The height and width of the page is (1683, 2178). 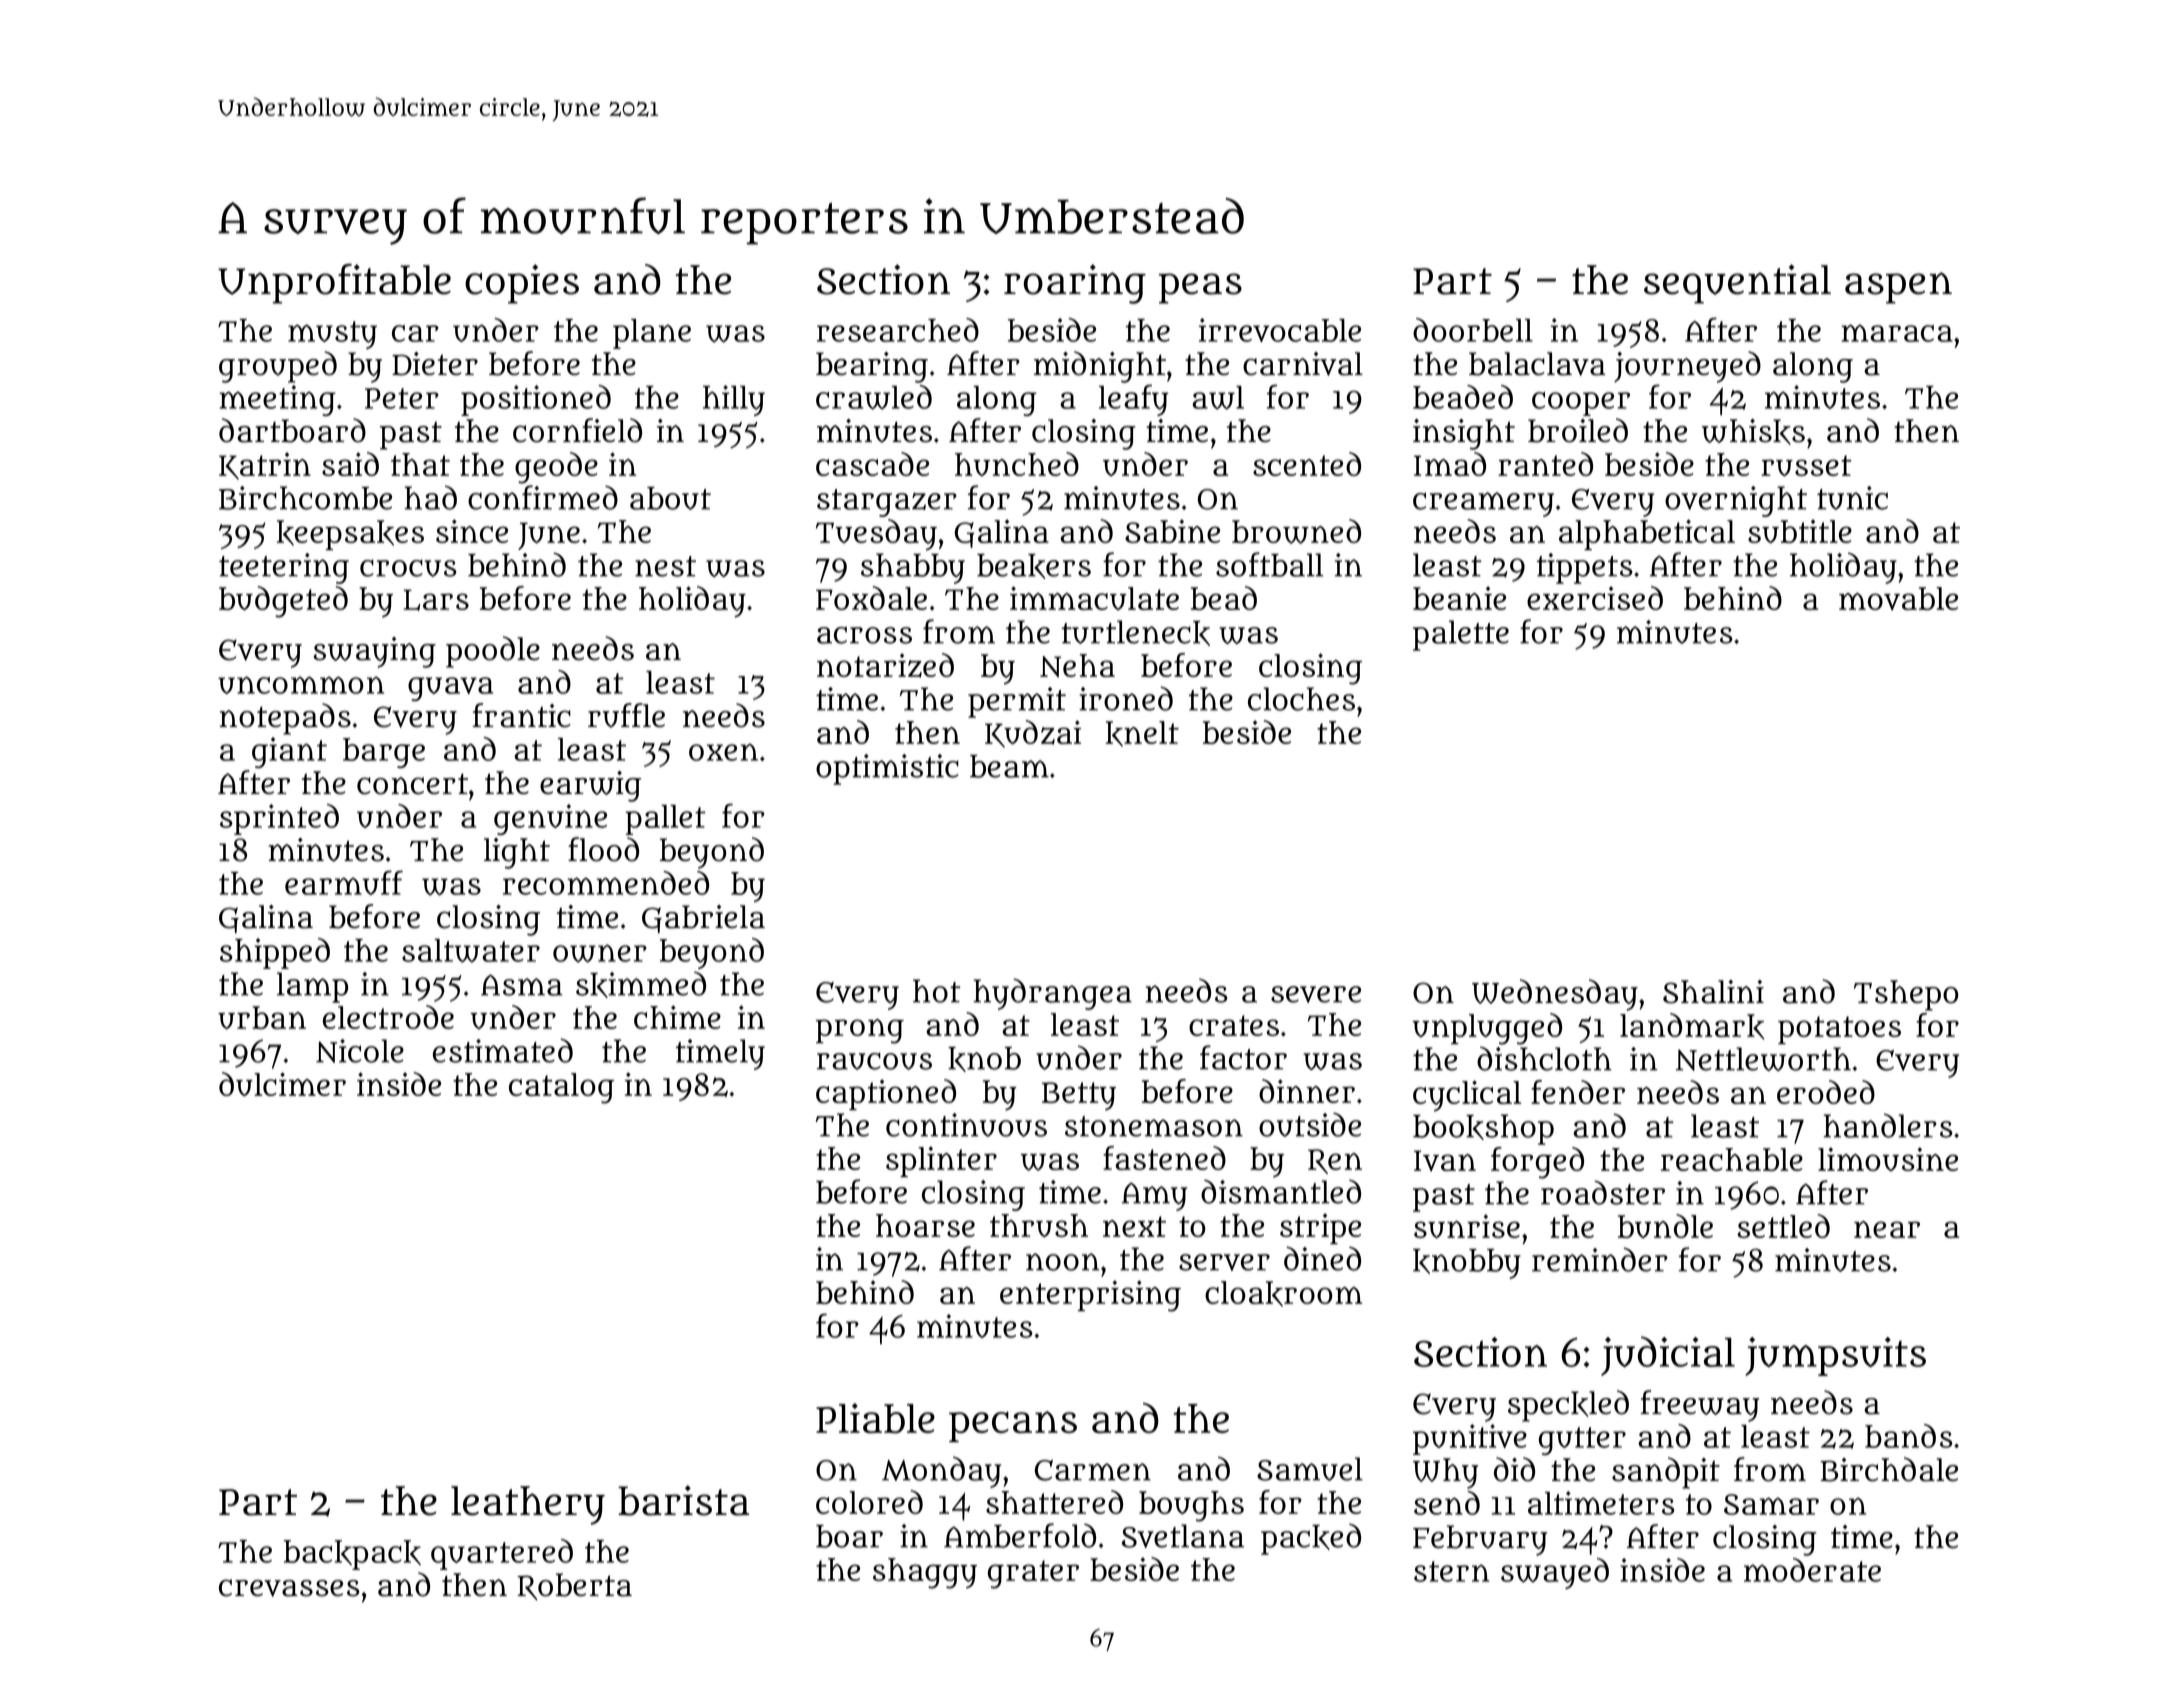 I want to click on peas, so click(x=1200, y=288).
